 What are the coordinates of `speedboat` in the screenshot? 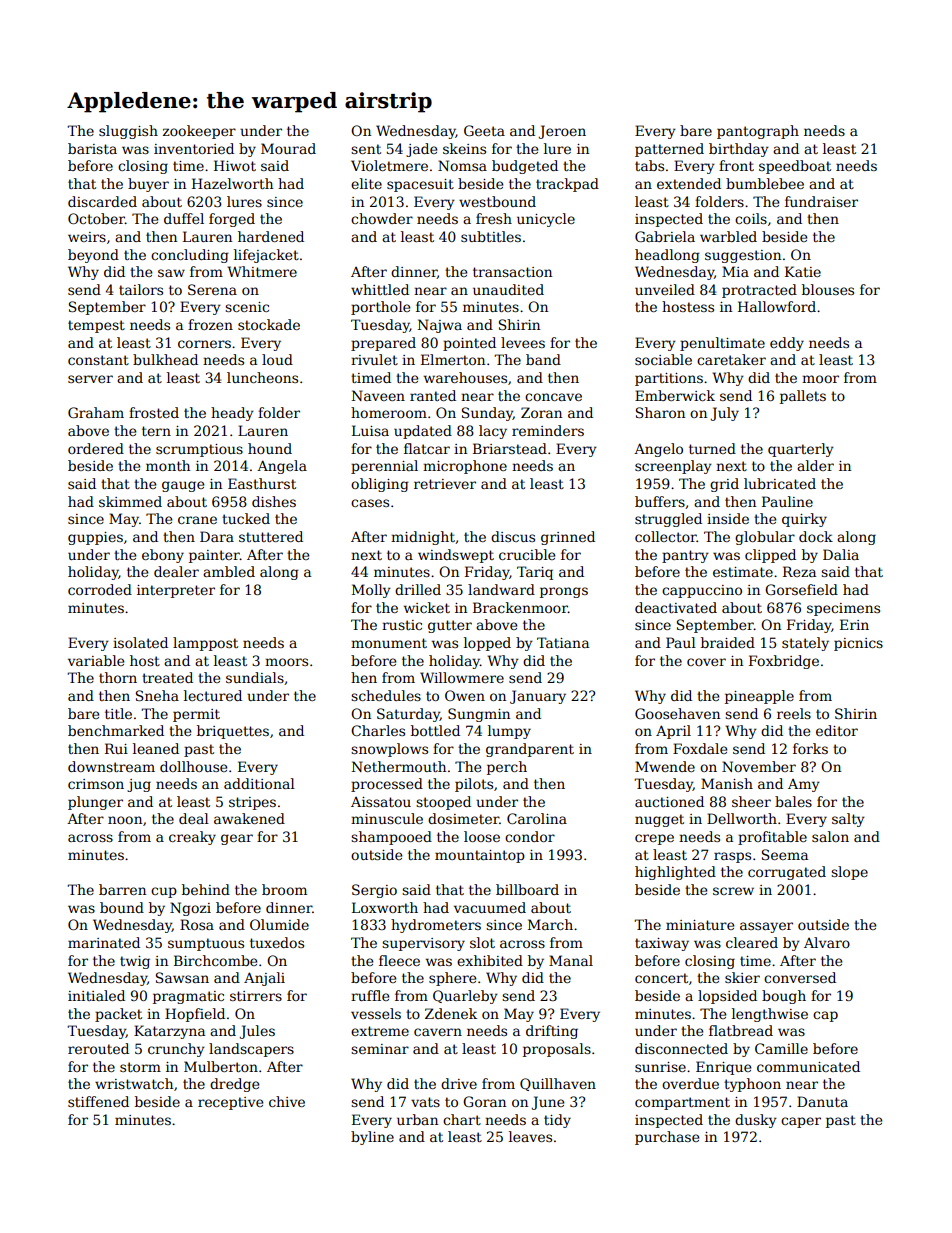 It's located at (795, 167).
